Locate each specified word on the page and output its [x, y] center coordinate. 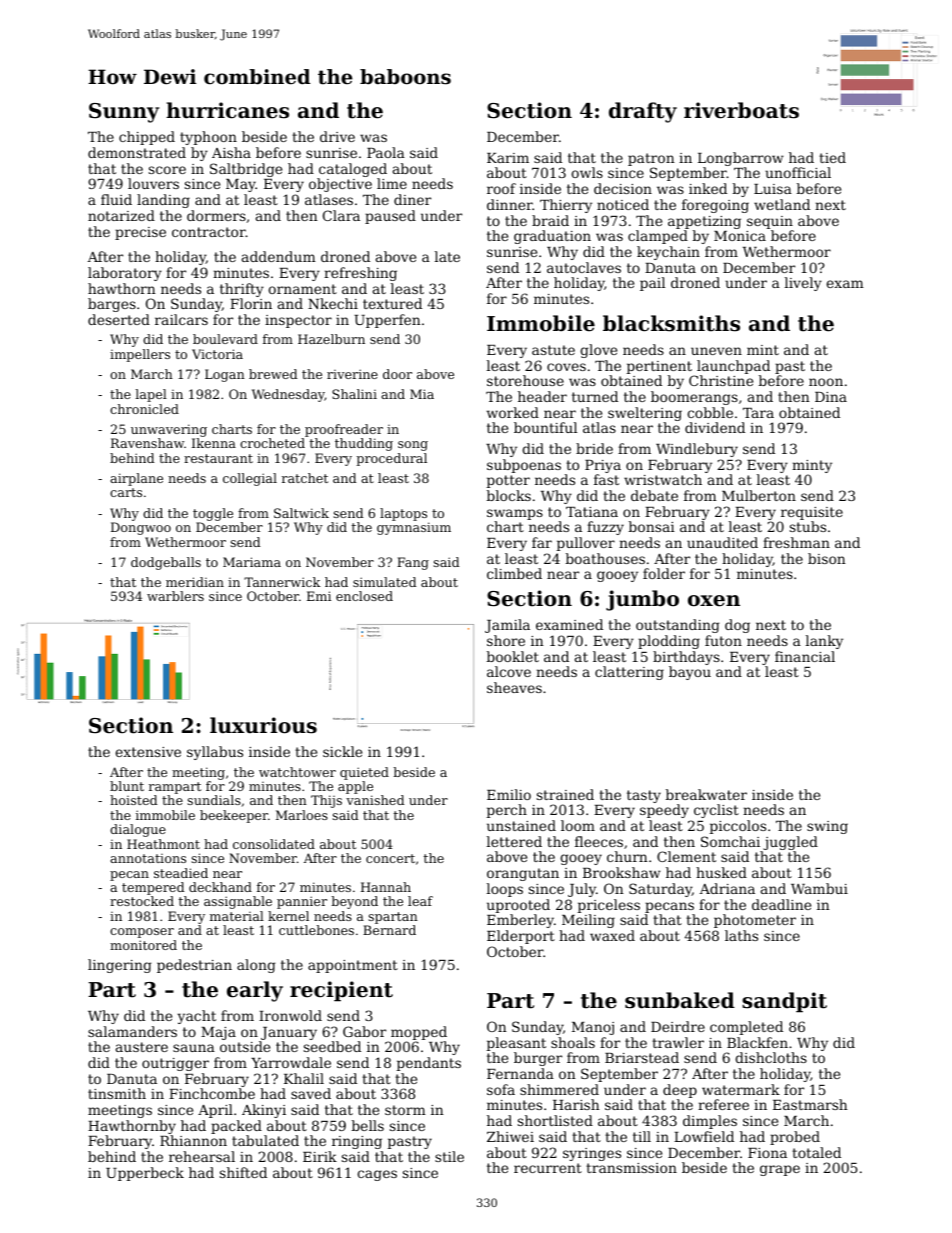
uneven [716, 351]
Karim [508, 158]
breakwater [706, 794]
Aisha [231, 152]
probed [795, 1138]
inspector [298, 321]
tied [832, 157]
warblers [175, 596]
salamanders [132, 1031]
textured [392, 303]
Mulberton [759, 495]
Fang [413, 563]
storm [405, 1110]
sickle [342, 751]
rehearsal [202, 1156]
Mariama [252, 562]
